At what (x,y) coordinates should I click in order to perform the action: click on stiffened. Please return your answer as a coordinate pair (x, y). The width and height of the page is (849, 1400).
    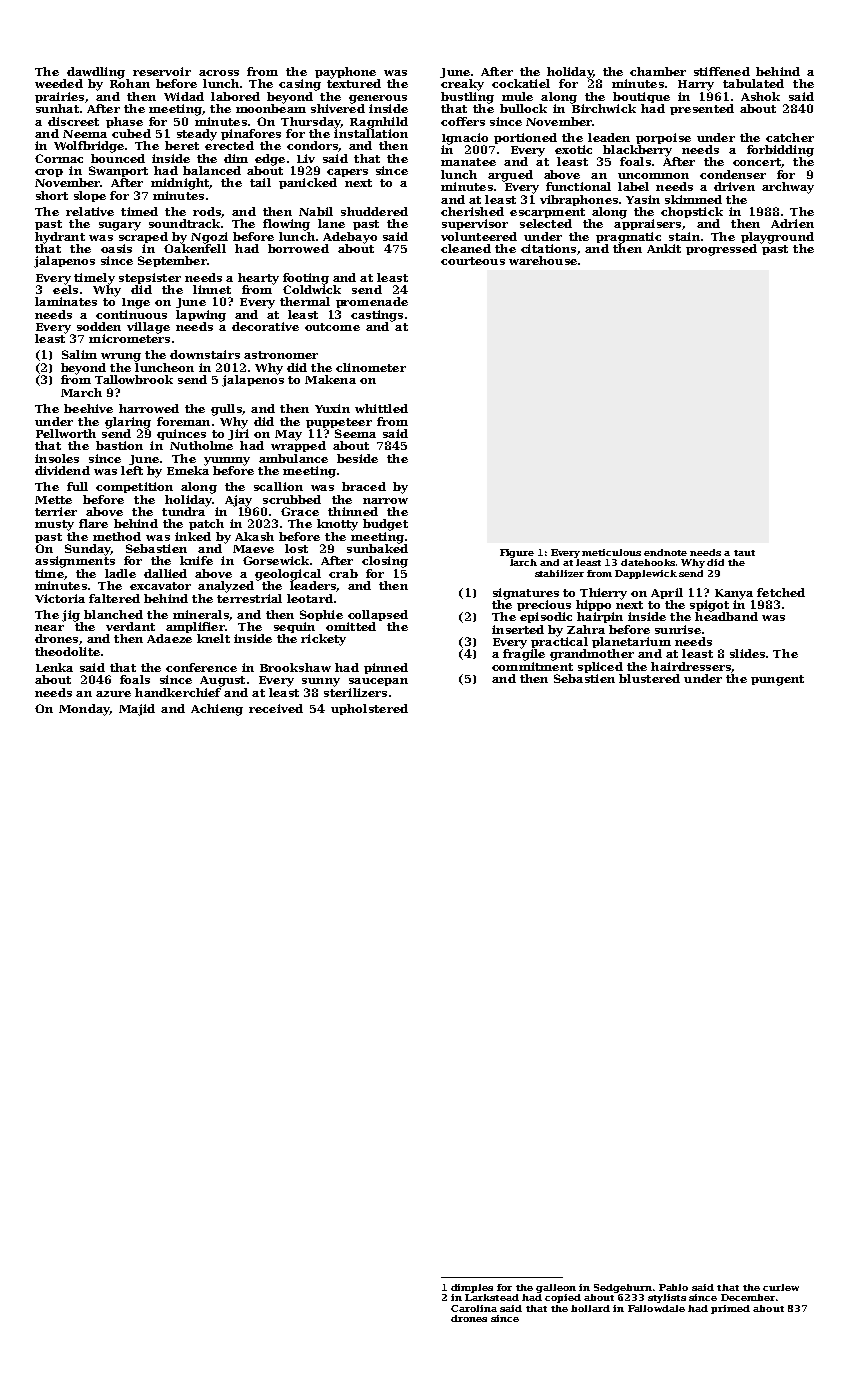
    Looking at the image, I should click on (722, 71).
